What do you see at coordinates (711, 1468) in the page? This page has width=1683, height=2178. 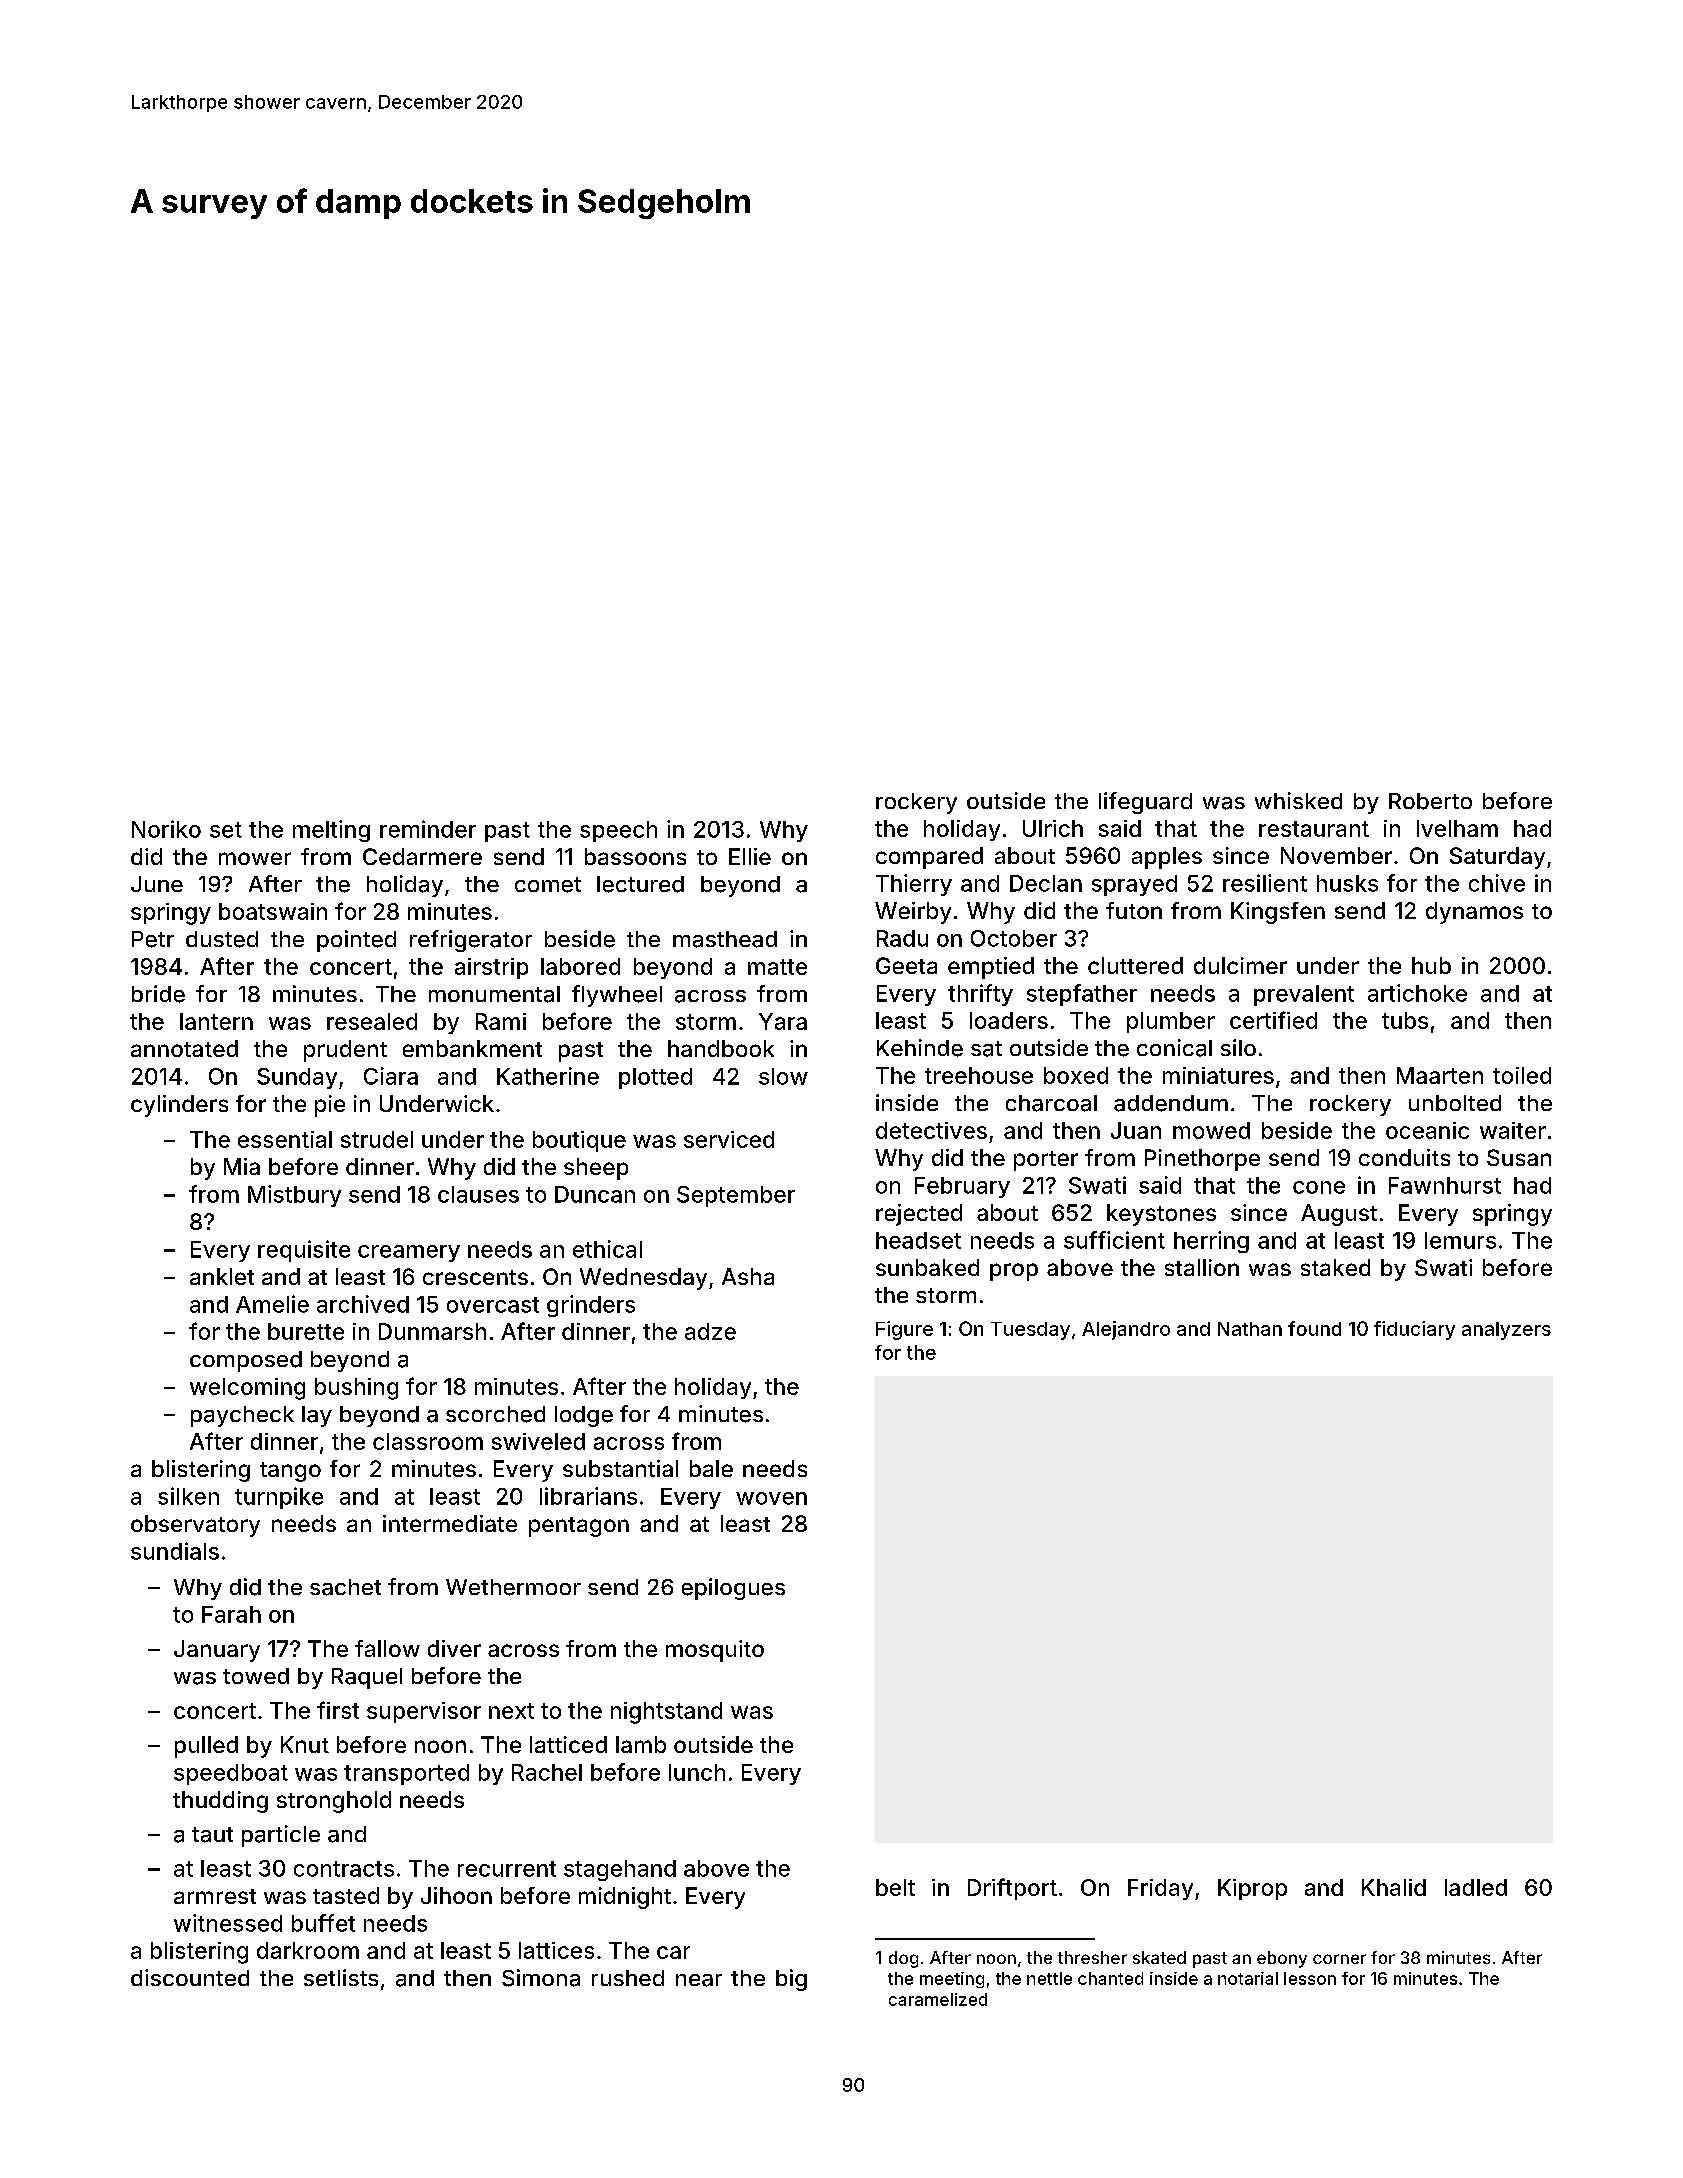 I see `bale` at bounding box center [711, 1468].
